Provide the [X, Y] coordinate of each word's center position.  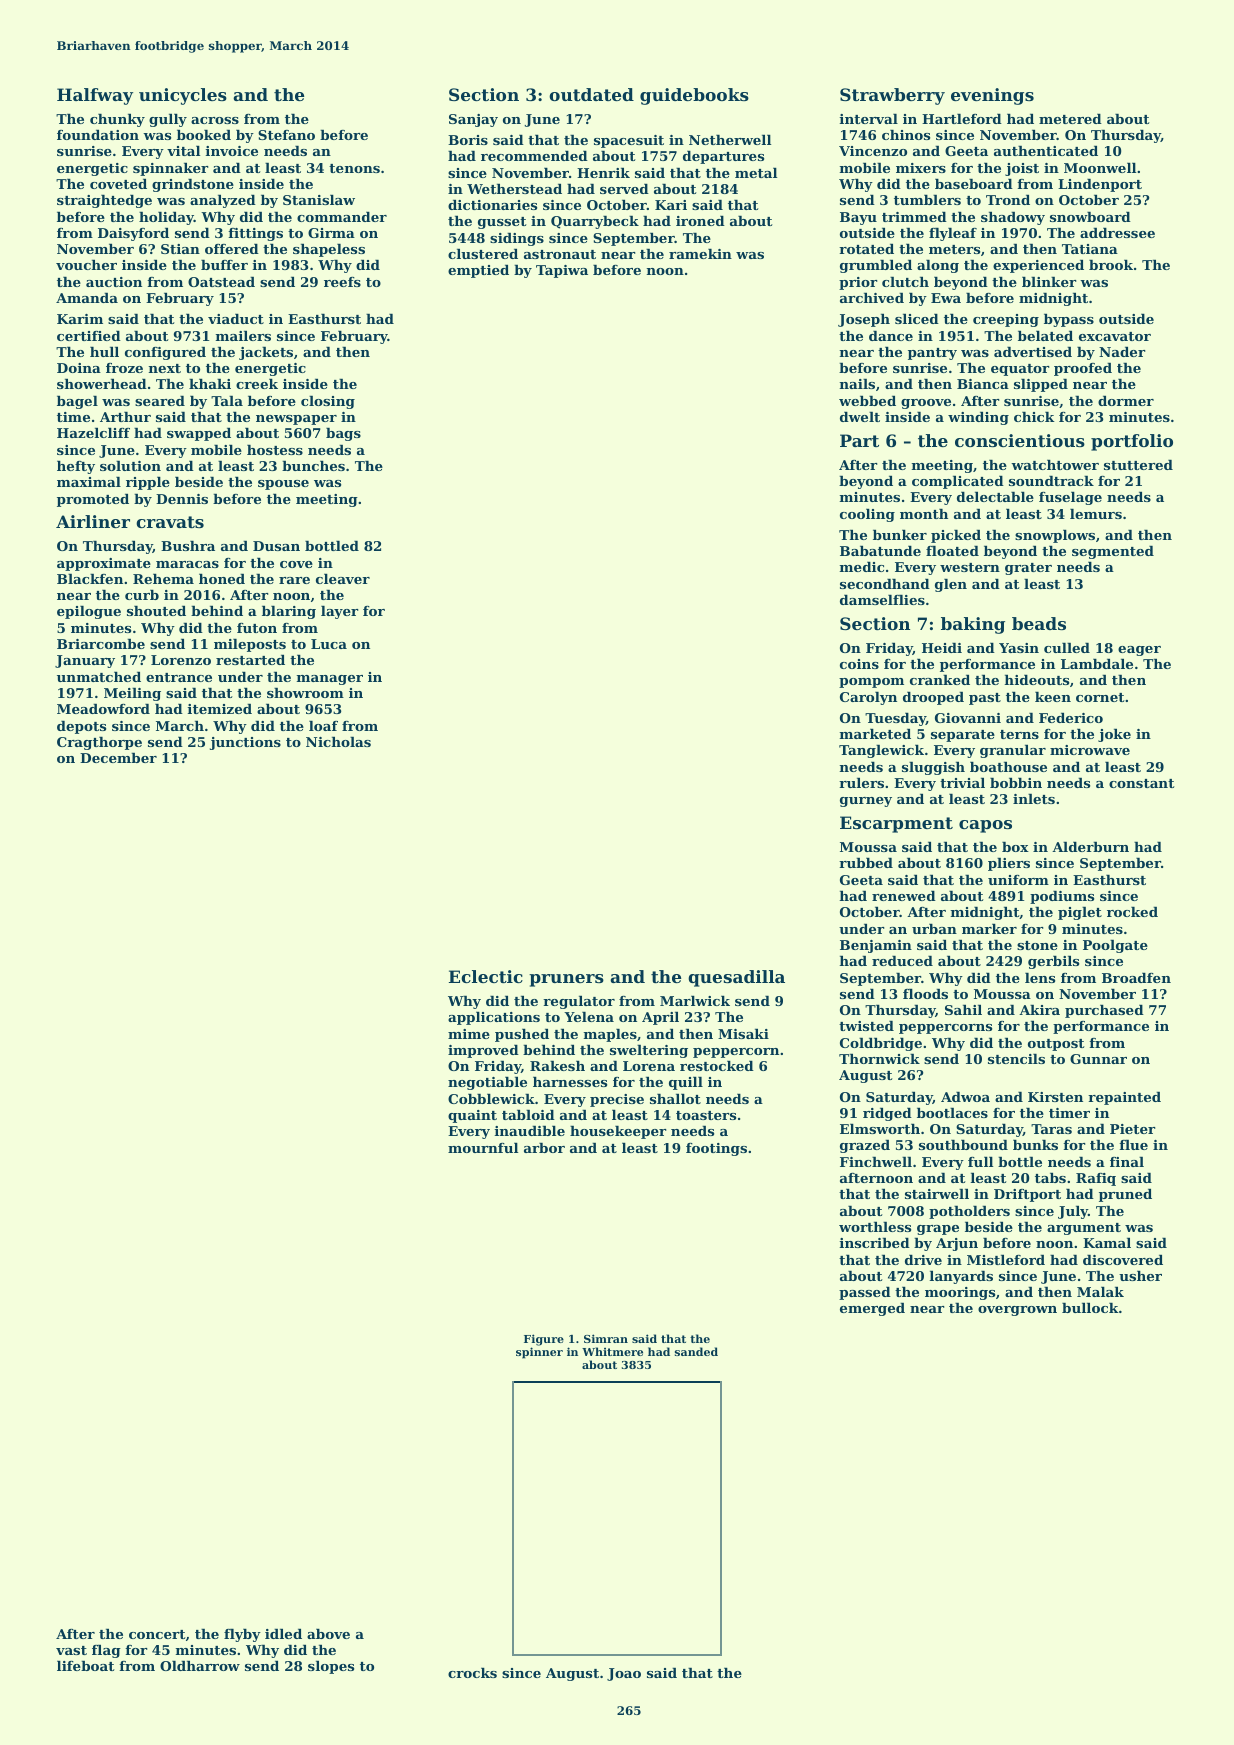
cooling [867, 515]
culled [1067, 648]
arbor [544, 1148]
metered [1070, 119]
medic [862, 567]
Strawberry [892, 96]
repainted [1124, 1098]
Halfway [95, 96]
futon [257, 628]
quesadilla [736, 978]
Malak [1100, 1292]
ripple [148, 483]
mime [469, 1034]
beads [1039, 623]
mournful [483, 1148]
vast [71, 1650]
